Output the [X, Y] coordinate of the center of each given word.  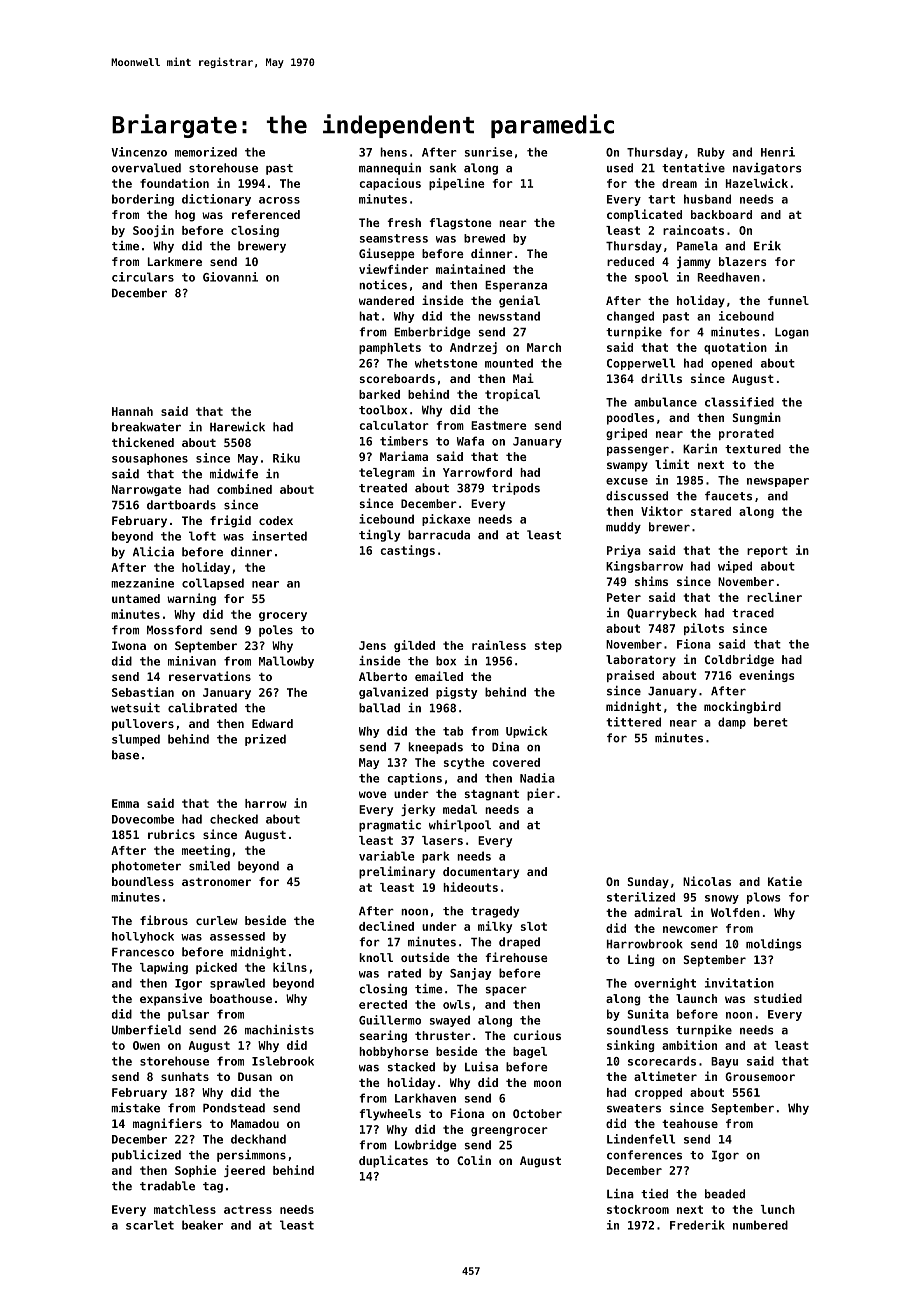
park [435, 857]
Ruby [711, 153]
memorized [206, 152]
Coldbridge [739, 660]
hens [393, 152]
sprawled [237, 984]
